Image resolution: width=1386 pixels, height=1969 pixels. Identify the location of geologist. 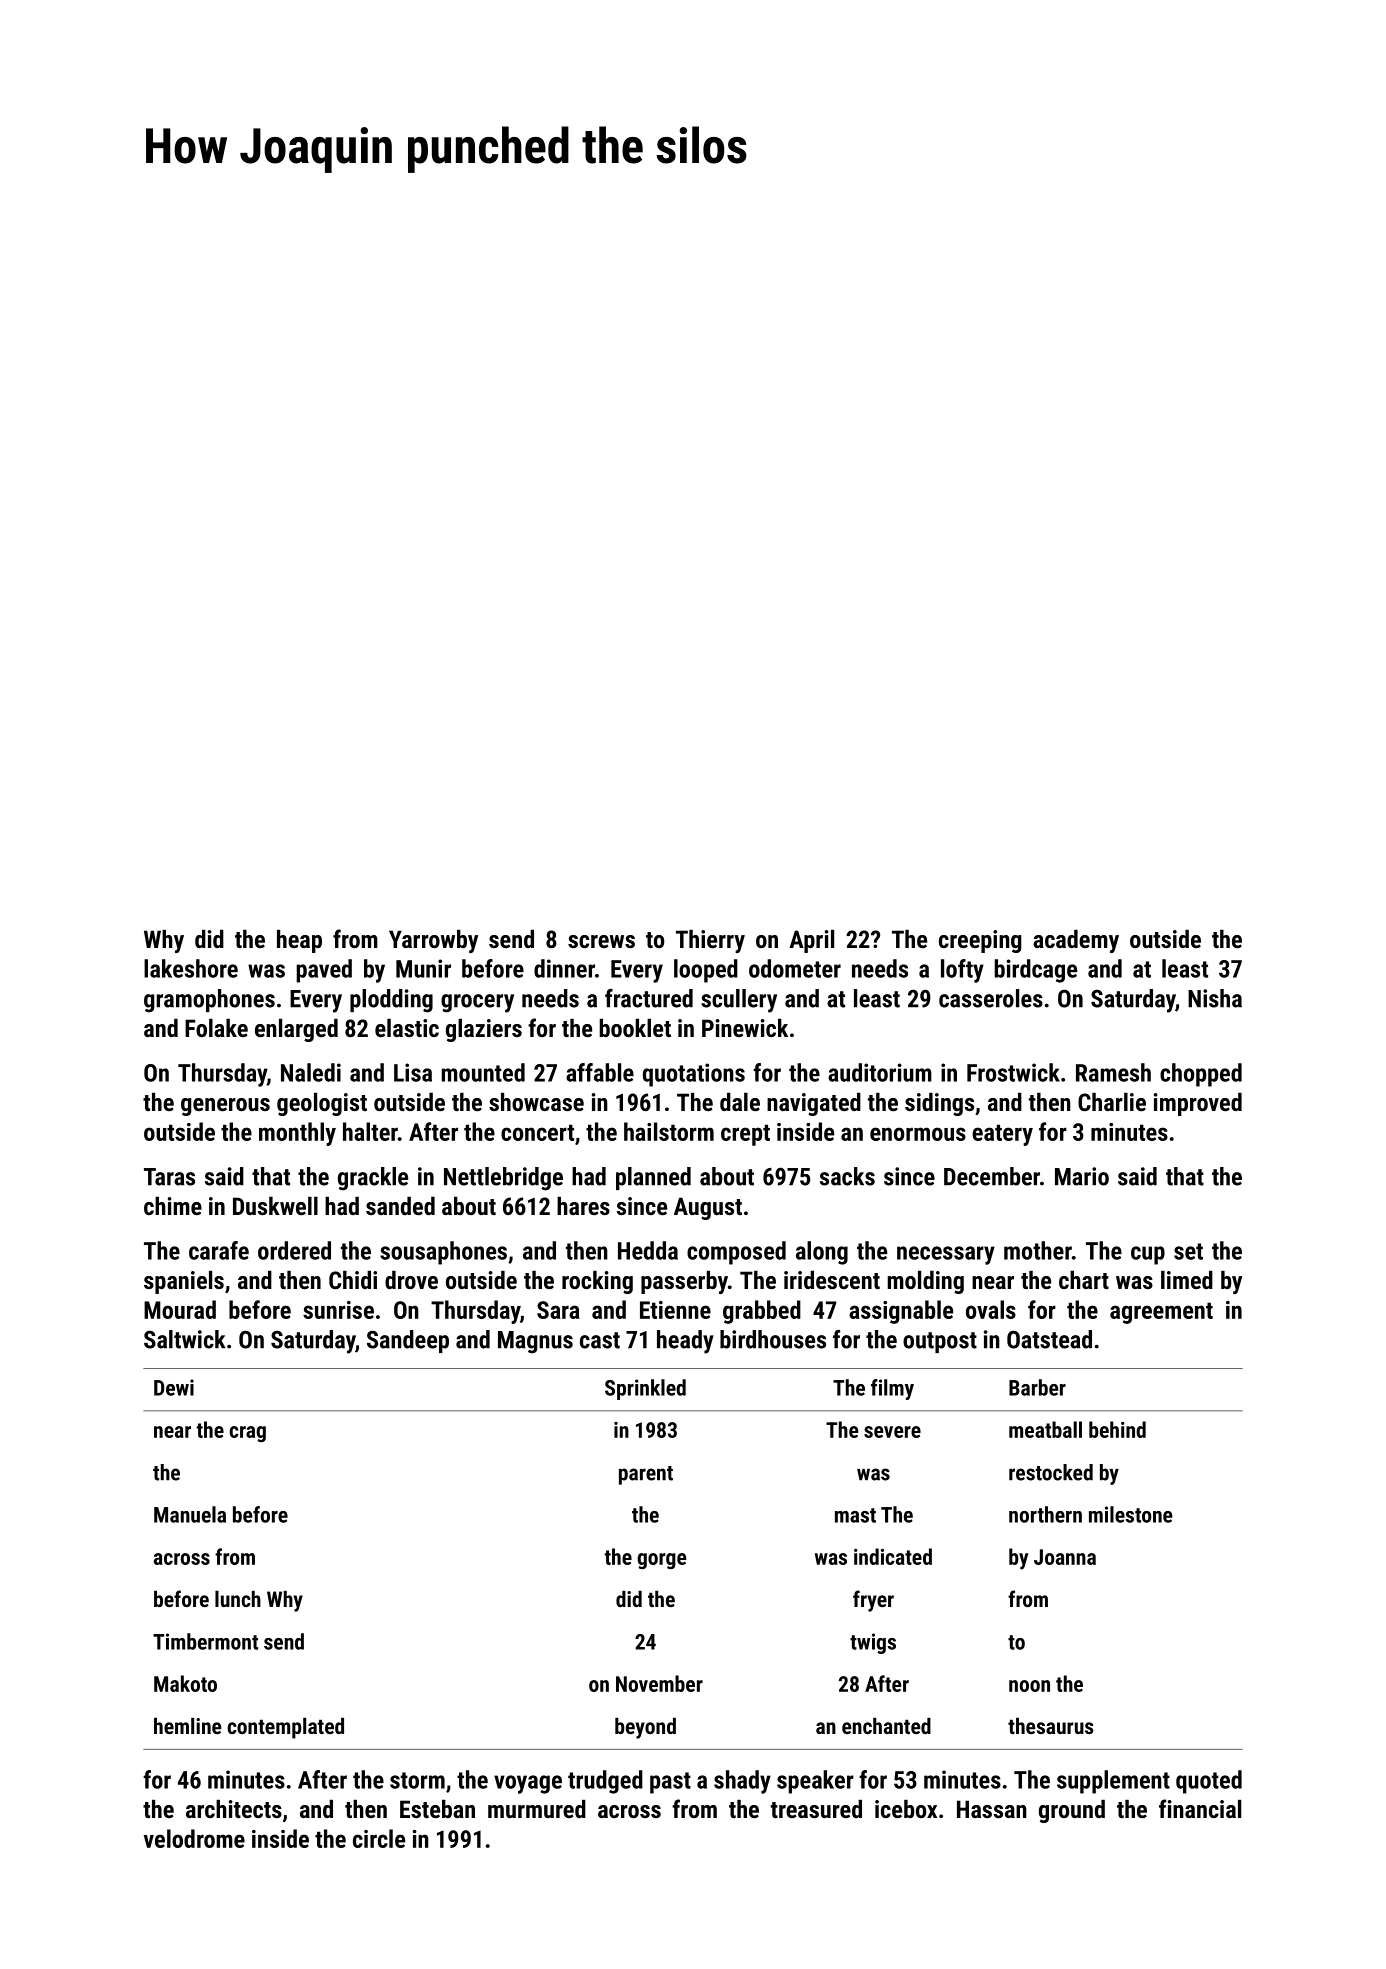
(322, 1104).
